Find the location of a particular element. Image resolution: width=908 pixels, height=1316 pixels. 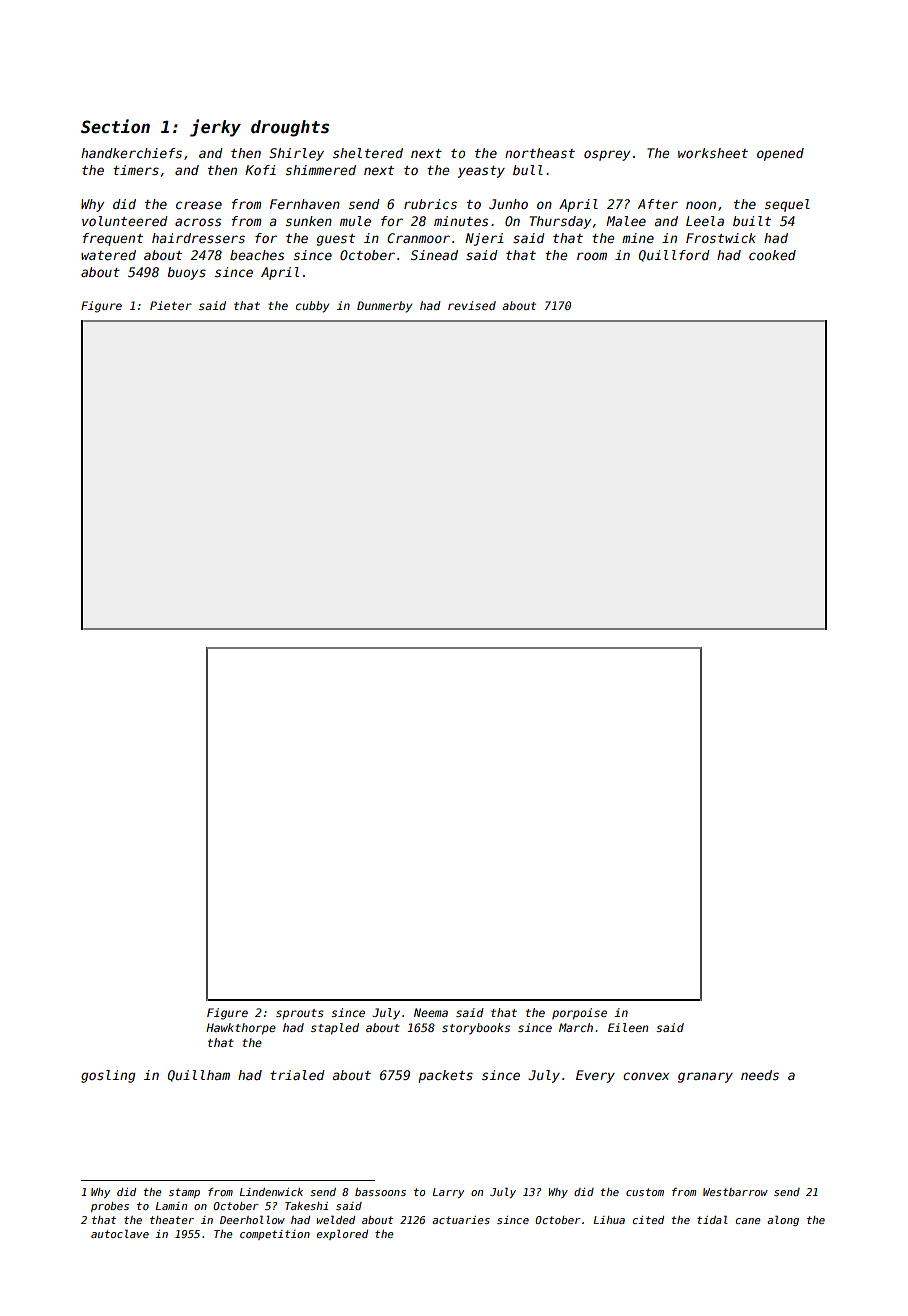

Quillford is located at coordinates (674, 256).
